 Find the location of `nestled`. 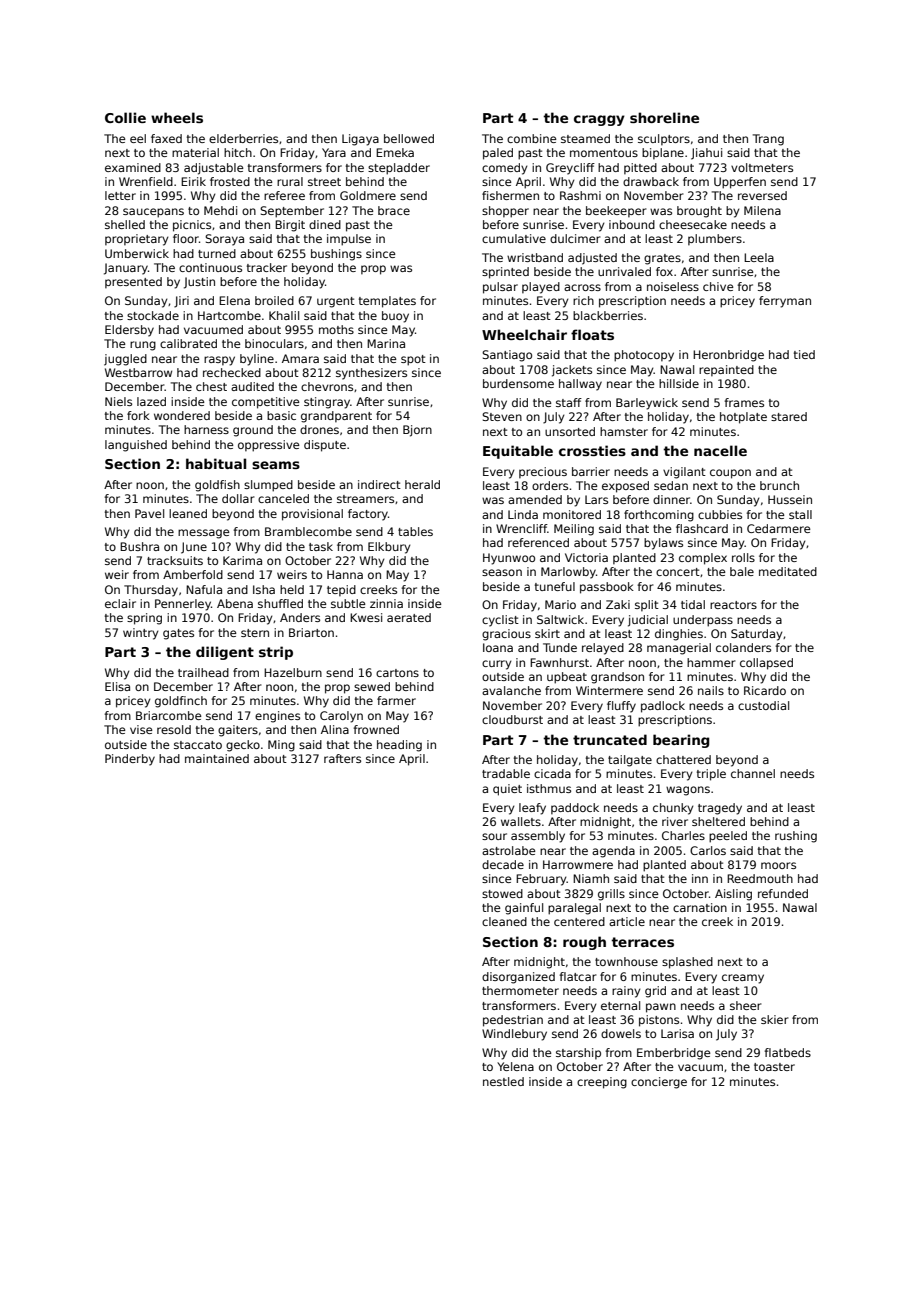

nestled is located at coordinates (503, 1081).
